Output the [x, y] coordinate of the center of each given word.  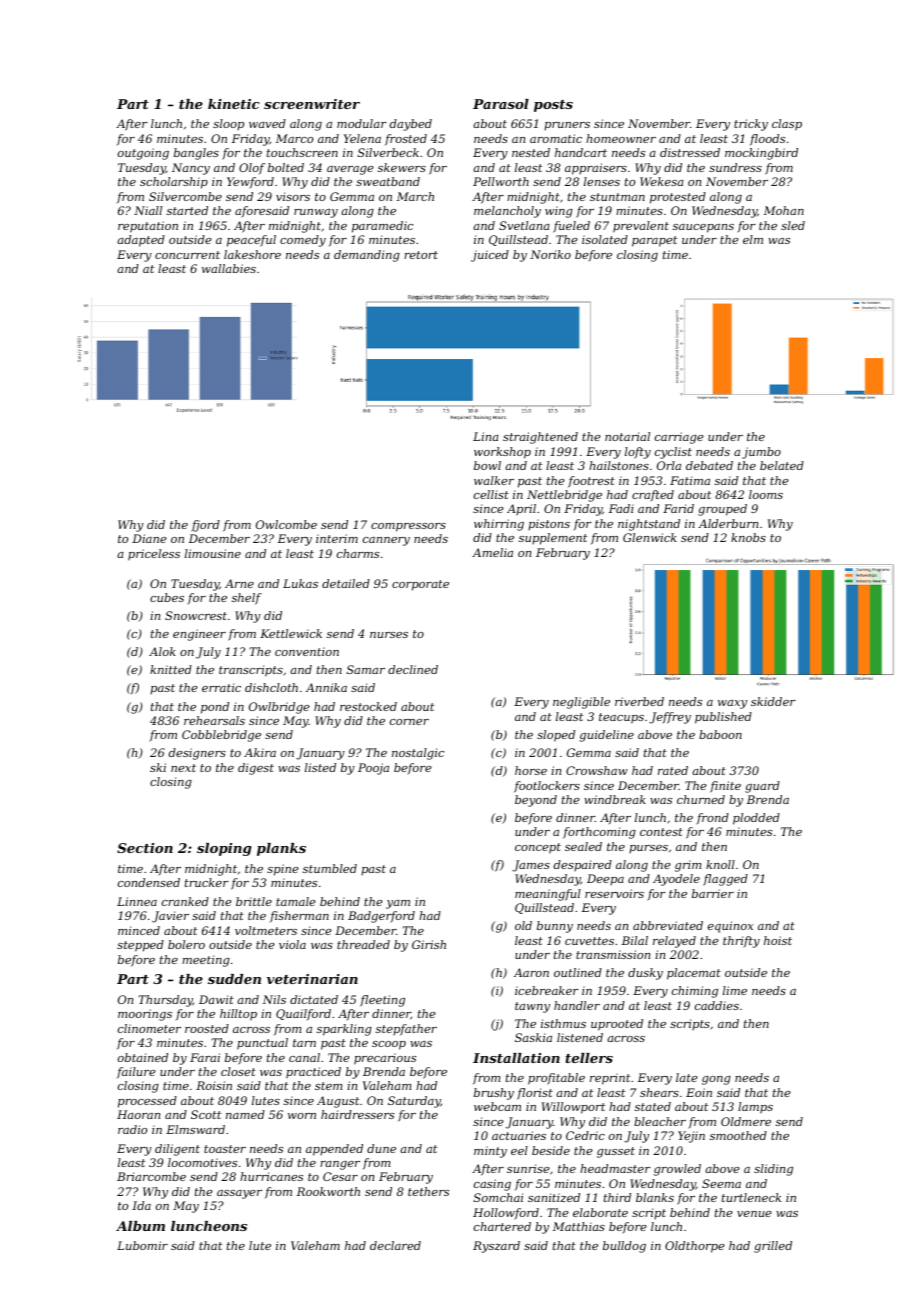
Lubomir [142, 1245]
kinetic [233, 104]
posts [553, 106]
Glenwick [650, 537]
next [183, 768]
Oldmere [746, 1121]
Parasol [501, 104]
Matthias [579, 1226]
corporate [420, 585]
